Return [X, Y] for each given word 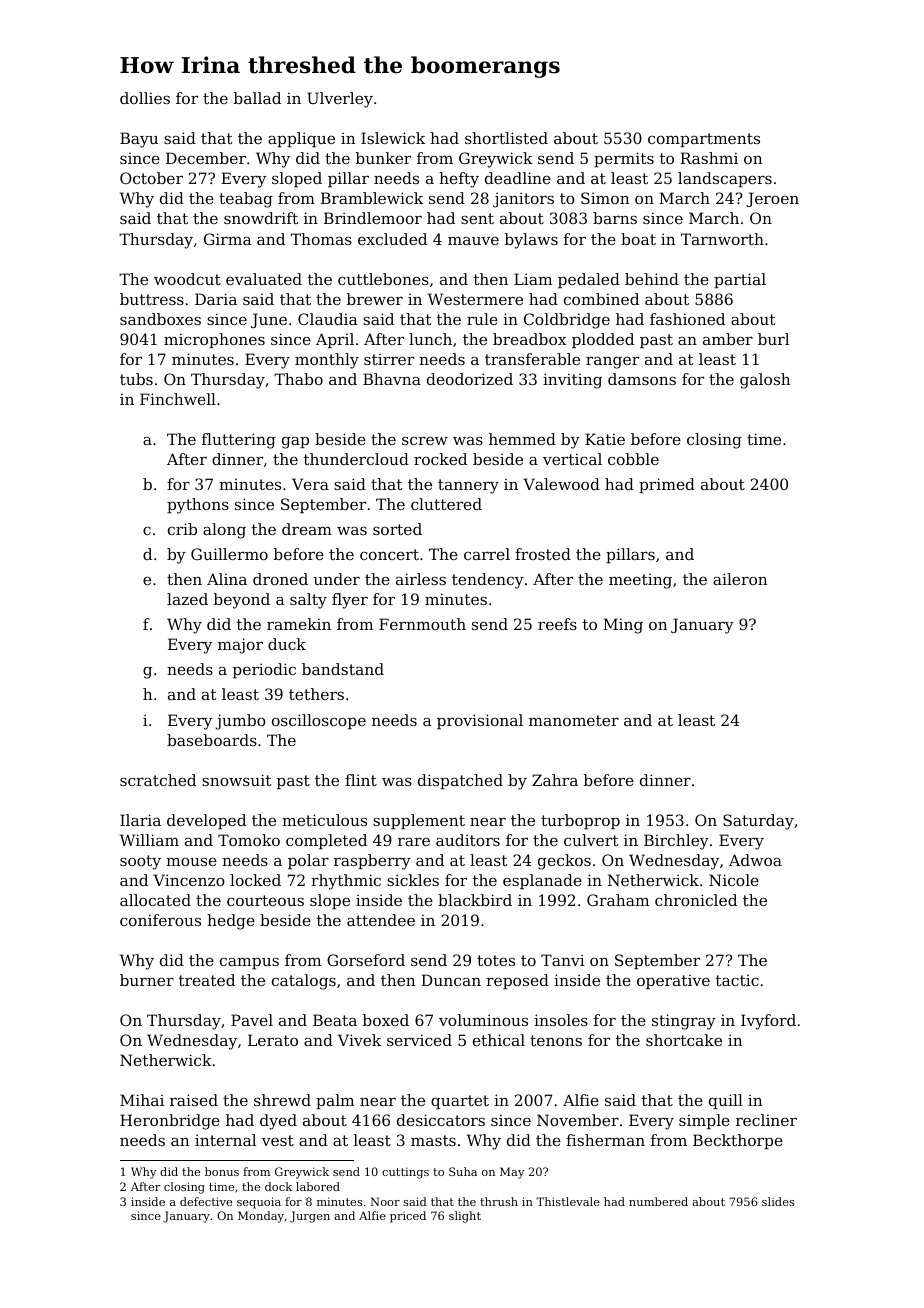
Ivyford [768, 1022]
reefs [557, 624]
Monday [261, 1217]
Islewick [393, 138]
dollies [145, 98]
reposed [517, 981]
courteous [265, 900]
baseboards [212, 740]
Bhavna [392, 379]
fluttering [239, 441]
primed [667, 485]
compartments [704, 140]
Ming [623, 626]
